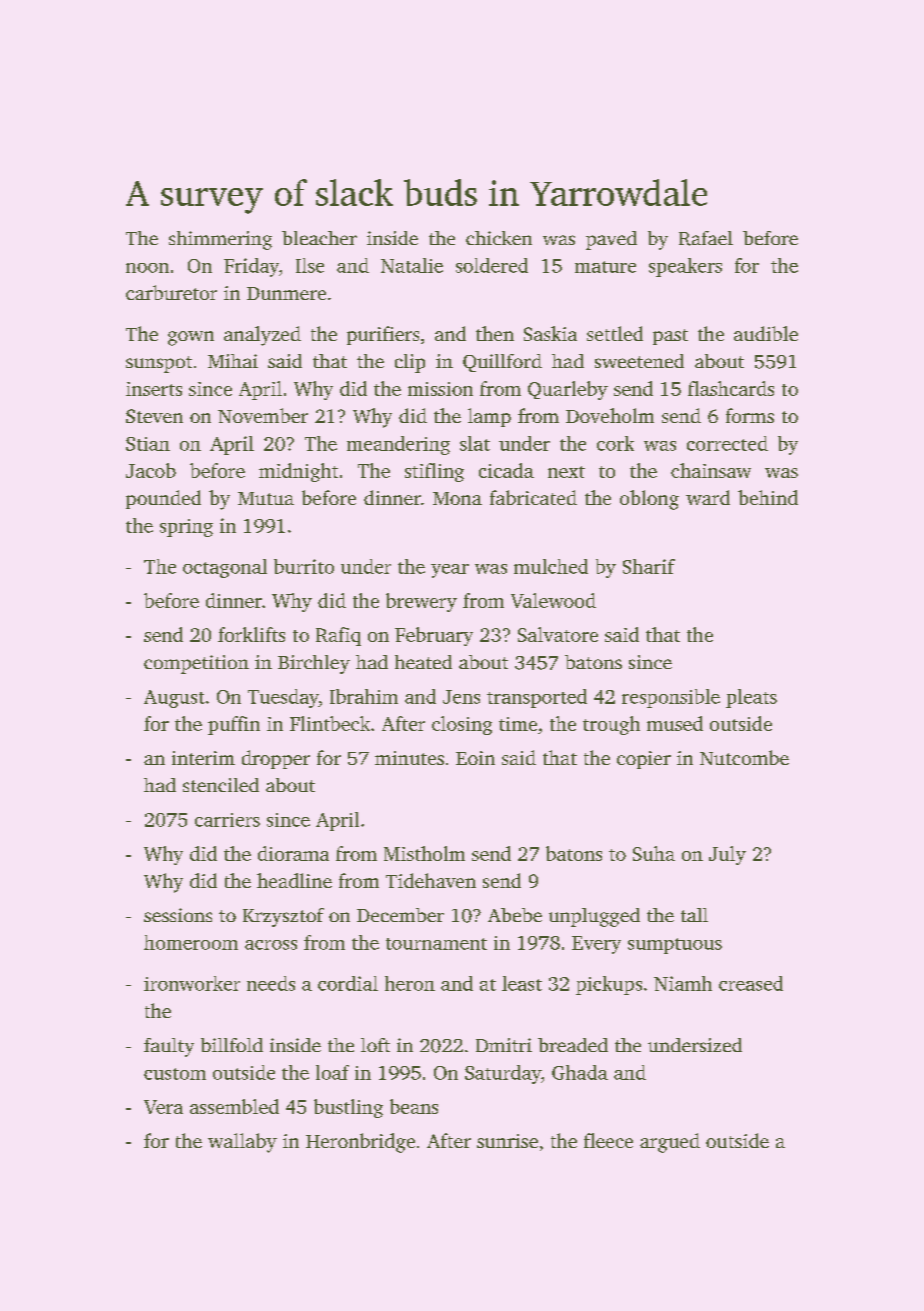 This screenshot has width=924, height=1311. Describe the element at coordinates (262, 336) in the screenshot. I see `analyzed` at that location.
